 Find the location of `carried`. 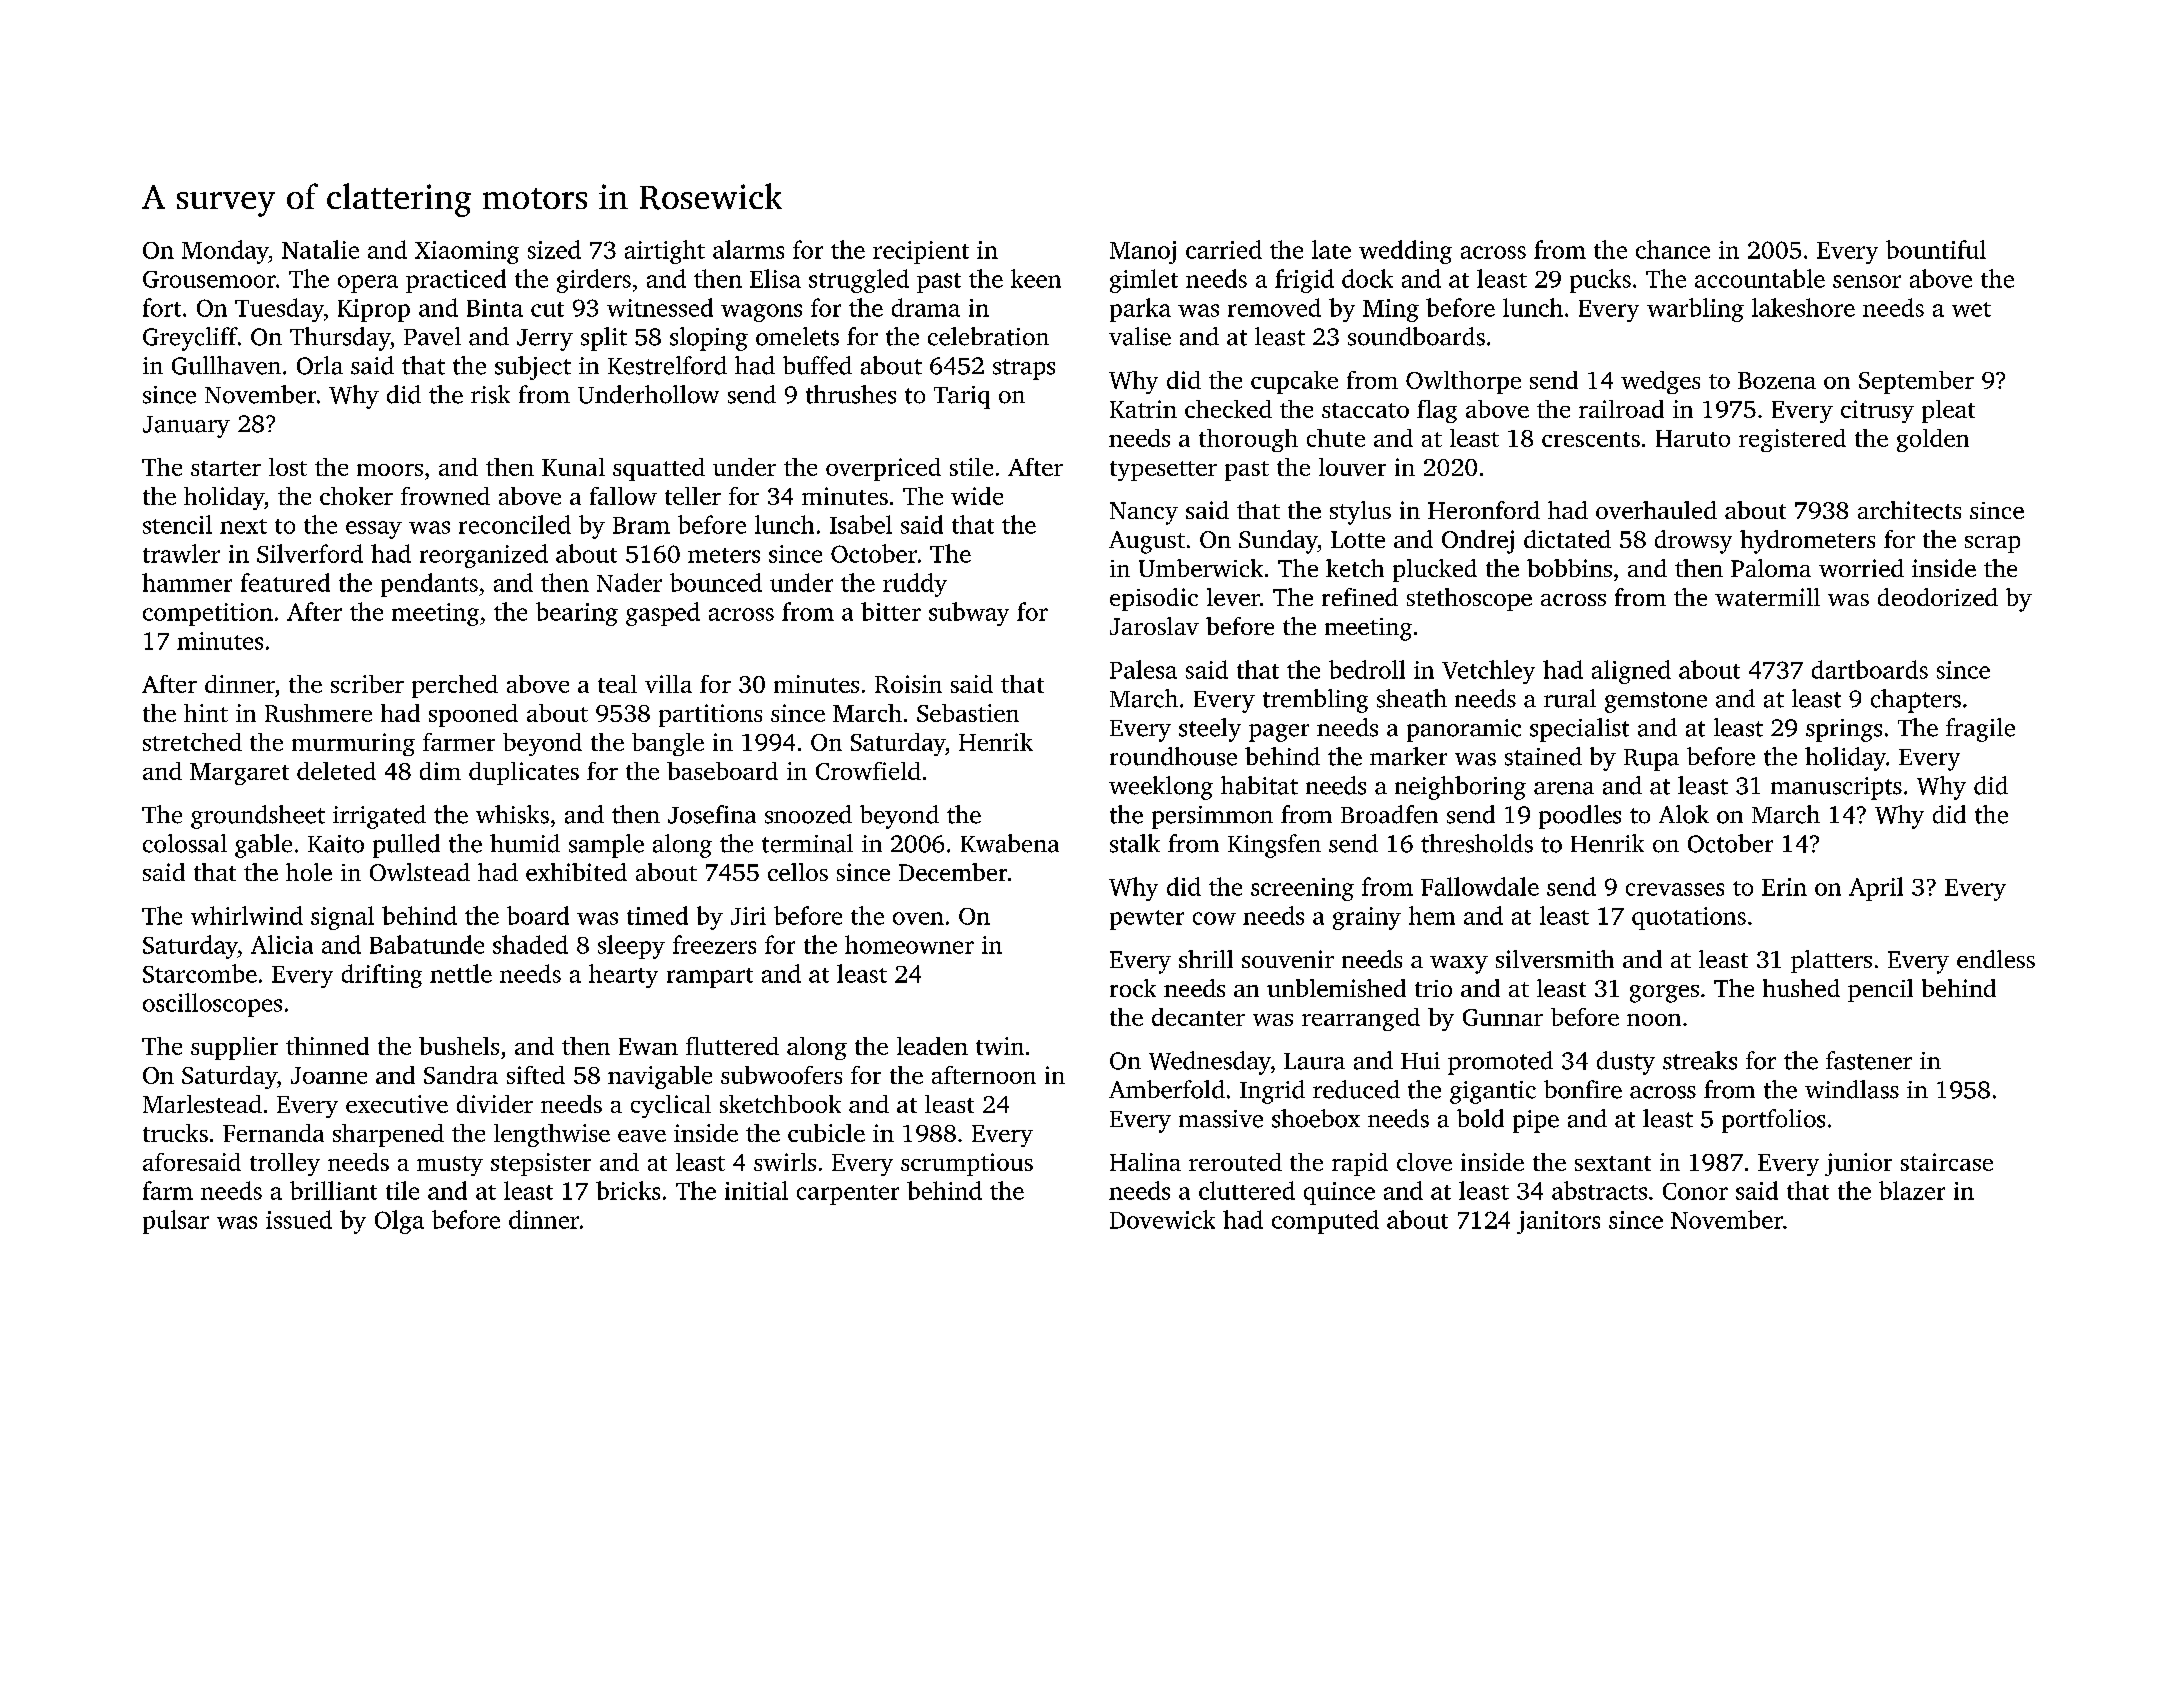

carried is located at coordinates (1224, 249).
